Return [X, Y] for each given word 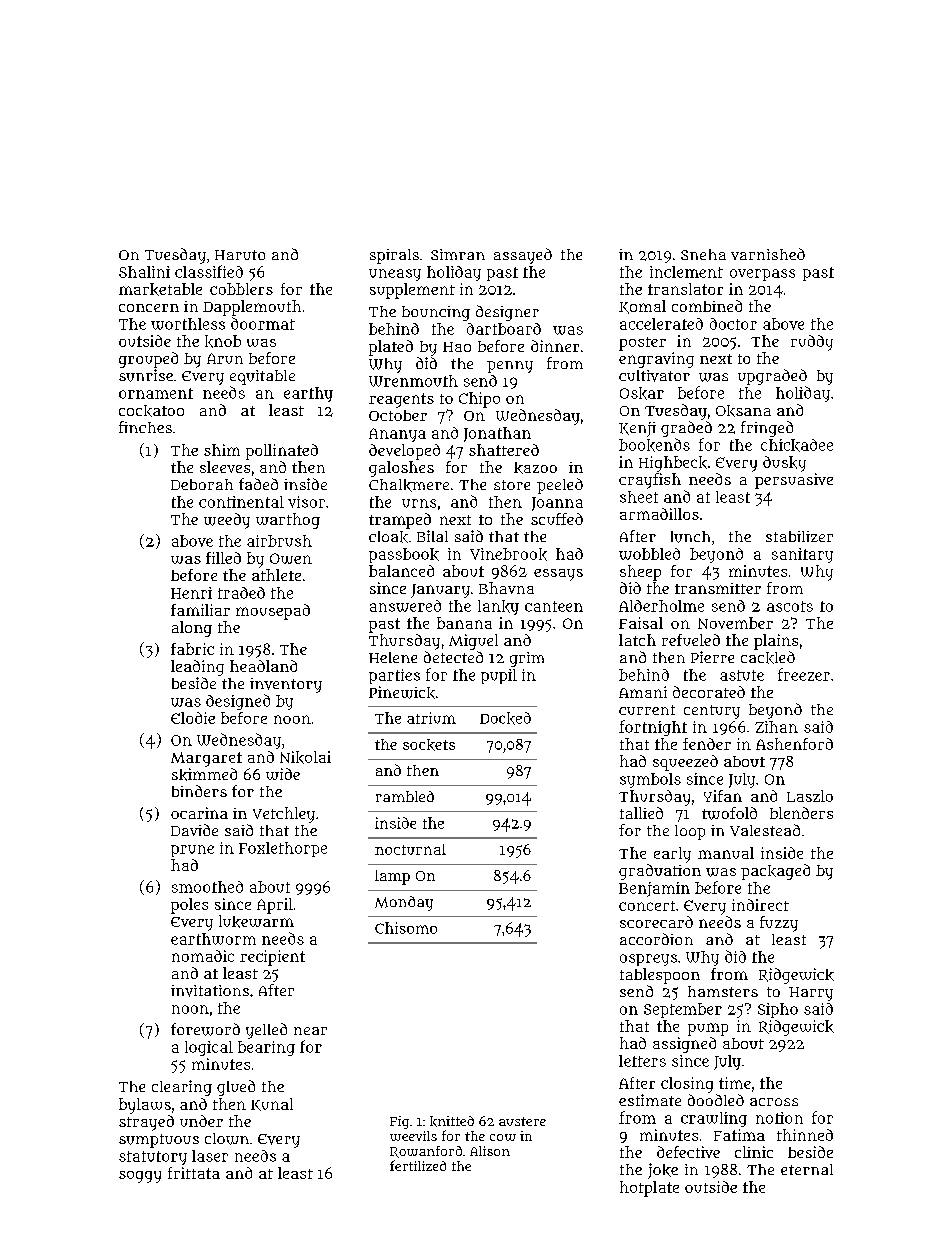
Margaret [206, 759]
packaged [775, 872]
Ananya [397, 435]
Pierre [712, 657]
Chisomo [406, 928]
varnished [768, 254]
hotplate [649, 1189]
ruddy [812, 343]
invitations [210, 991]
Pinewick [402, 692]
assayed [523, 256]
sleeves [225, 467]
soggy [140, 1177]
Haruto [240, 255]
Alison [490, 1151]
